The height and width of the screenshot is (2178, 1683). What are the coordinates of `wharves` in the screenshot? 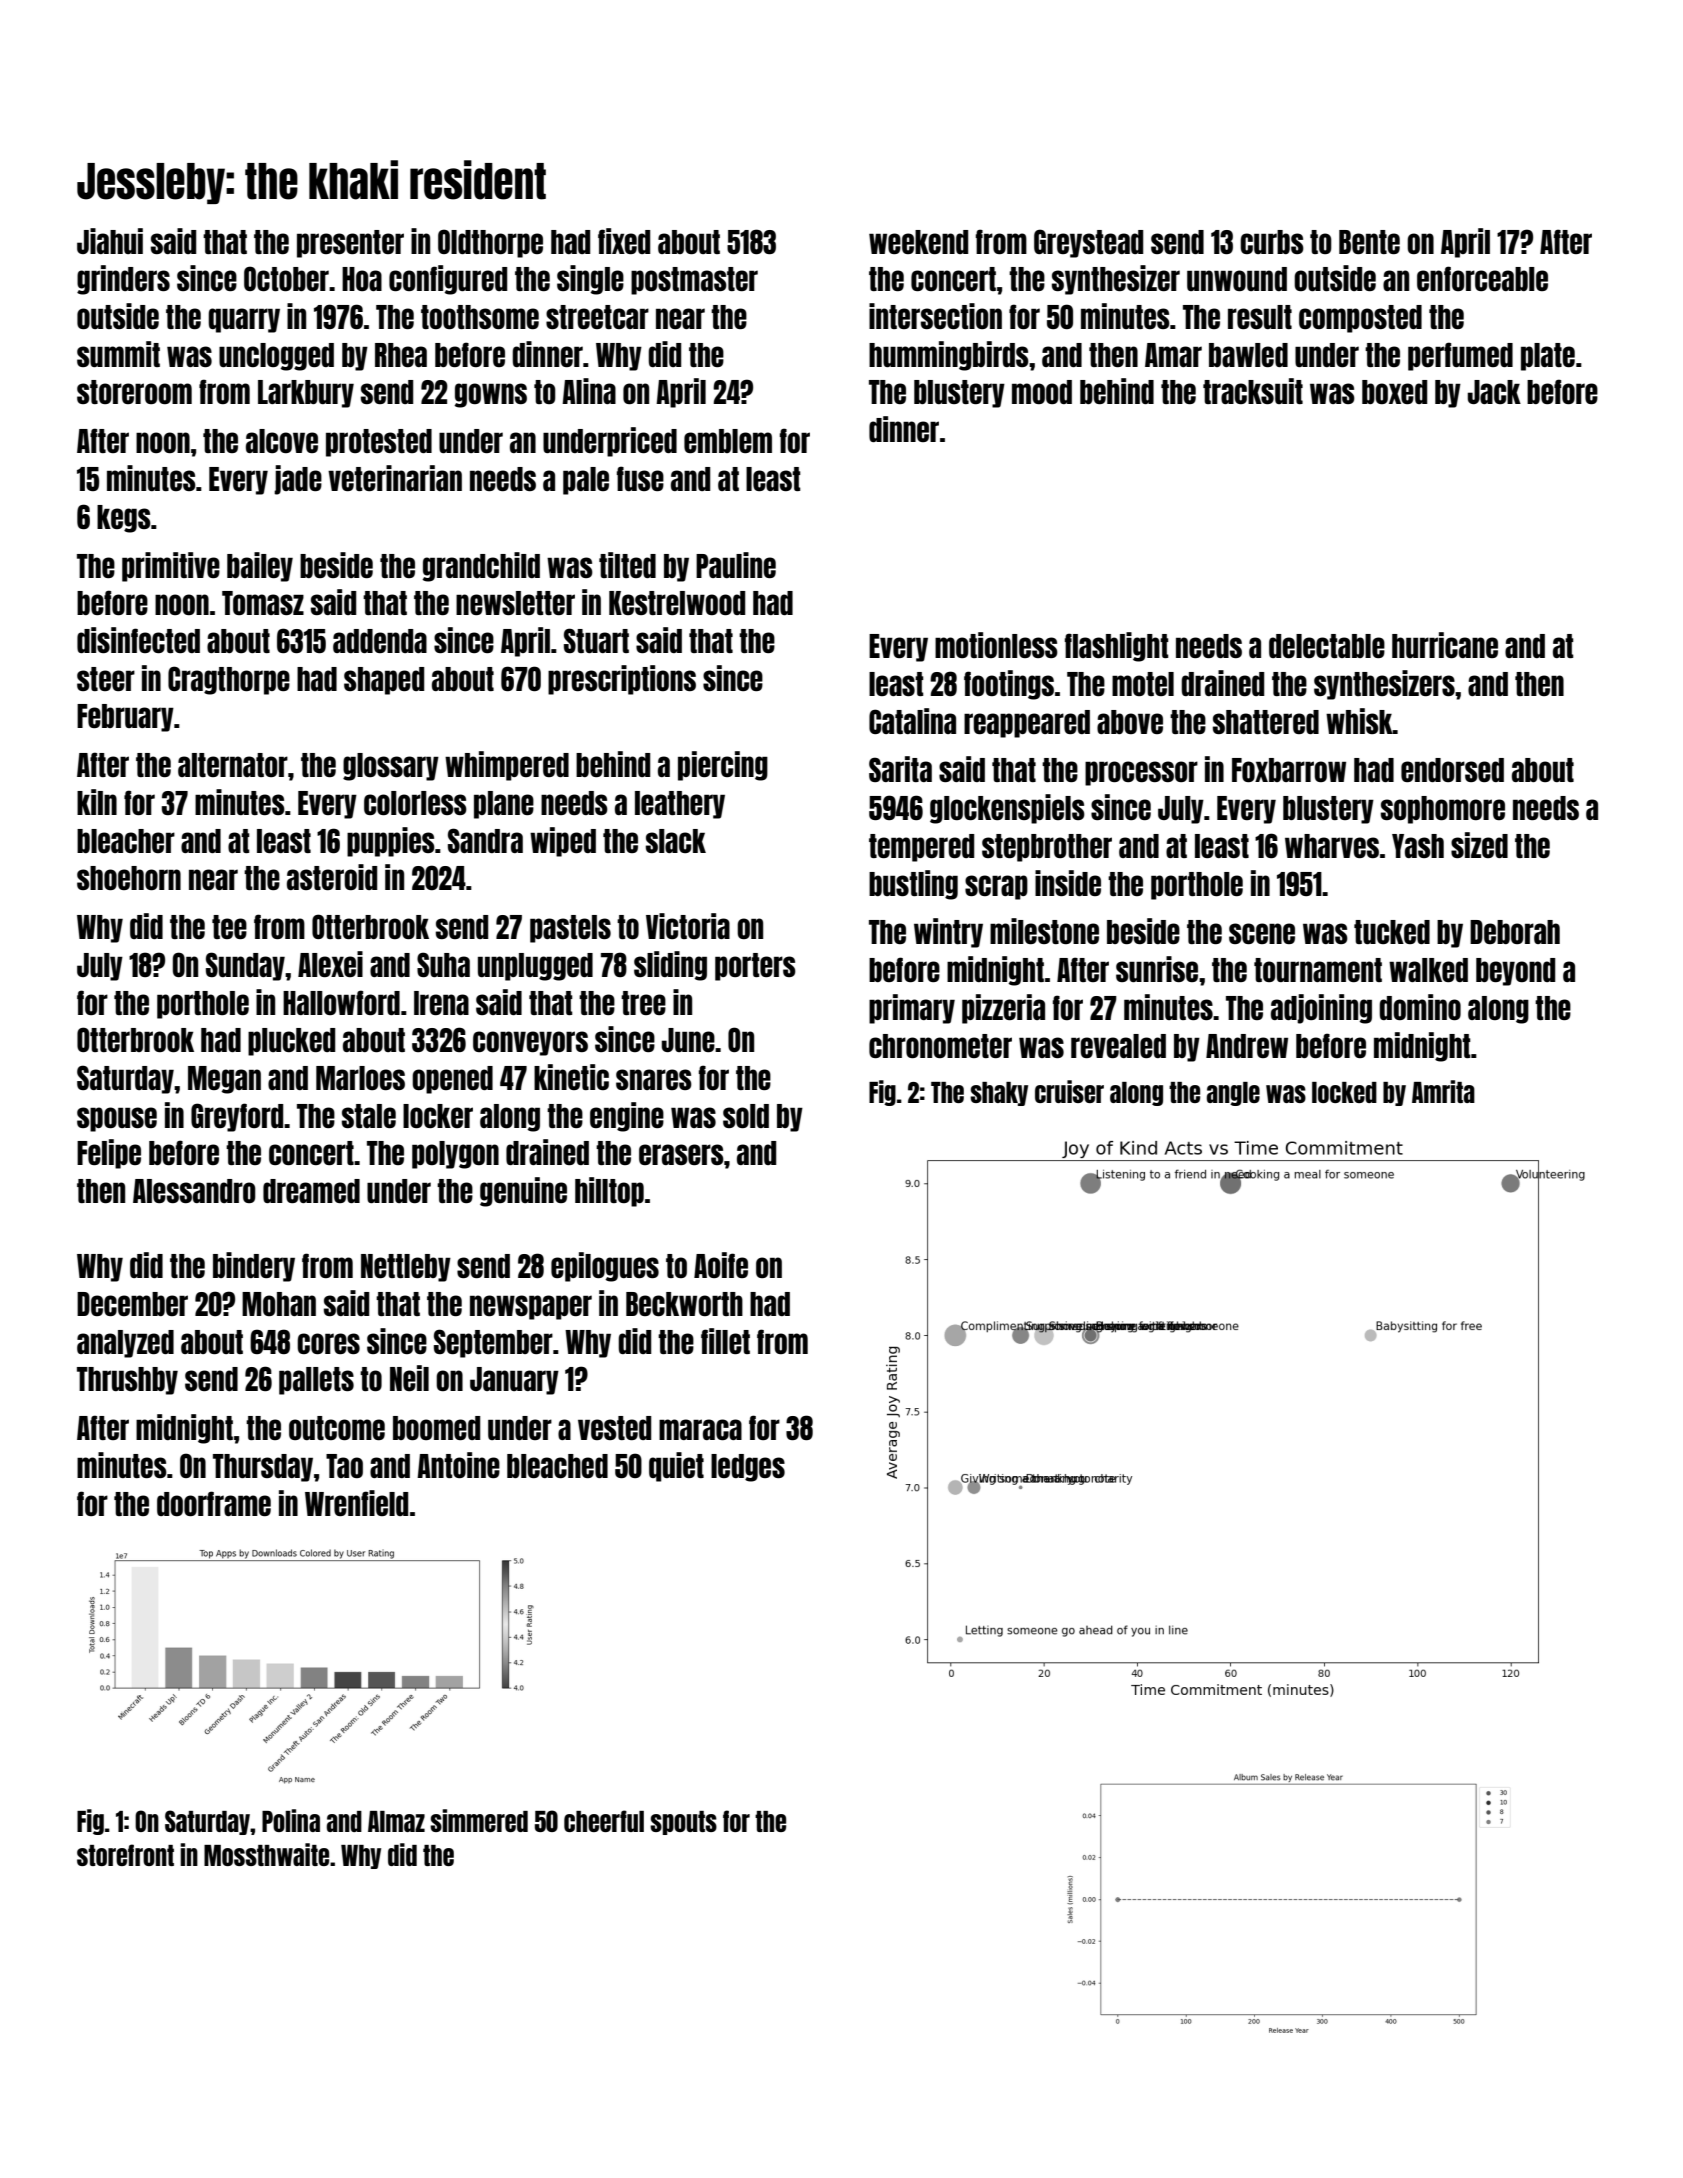 It's located at (1332, 846).
